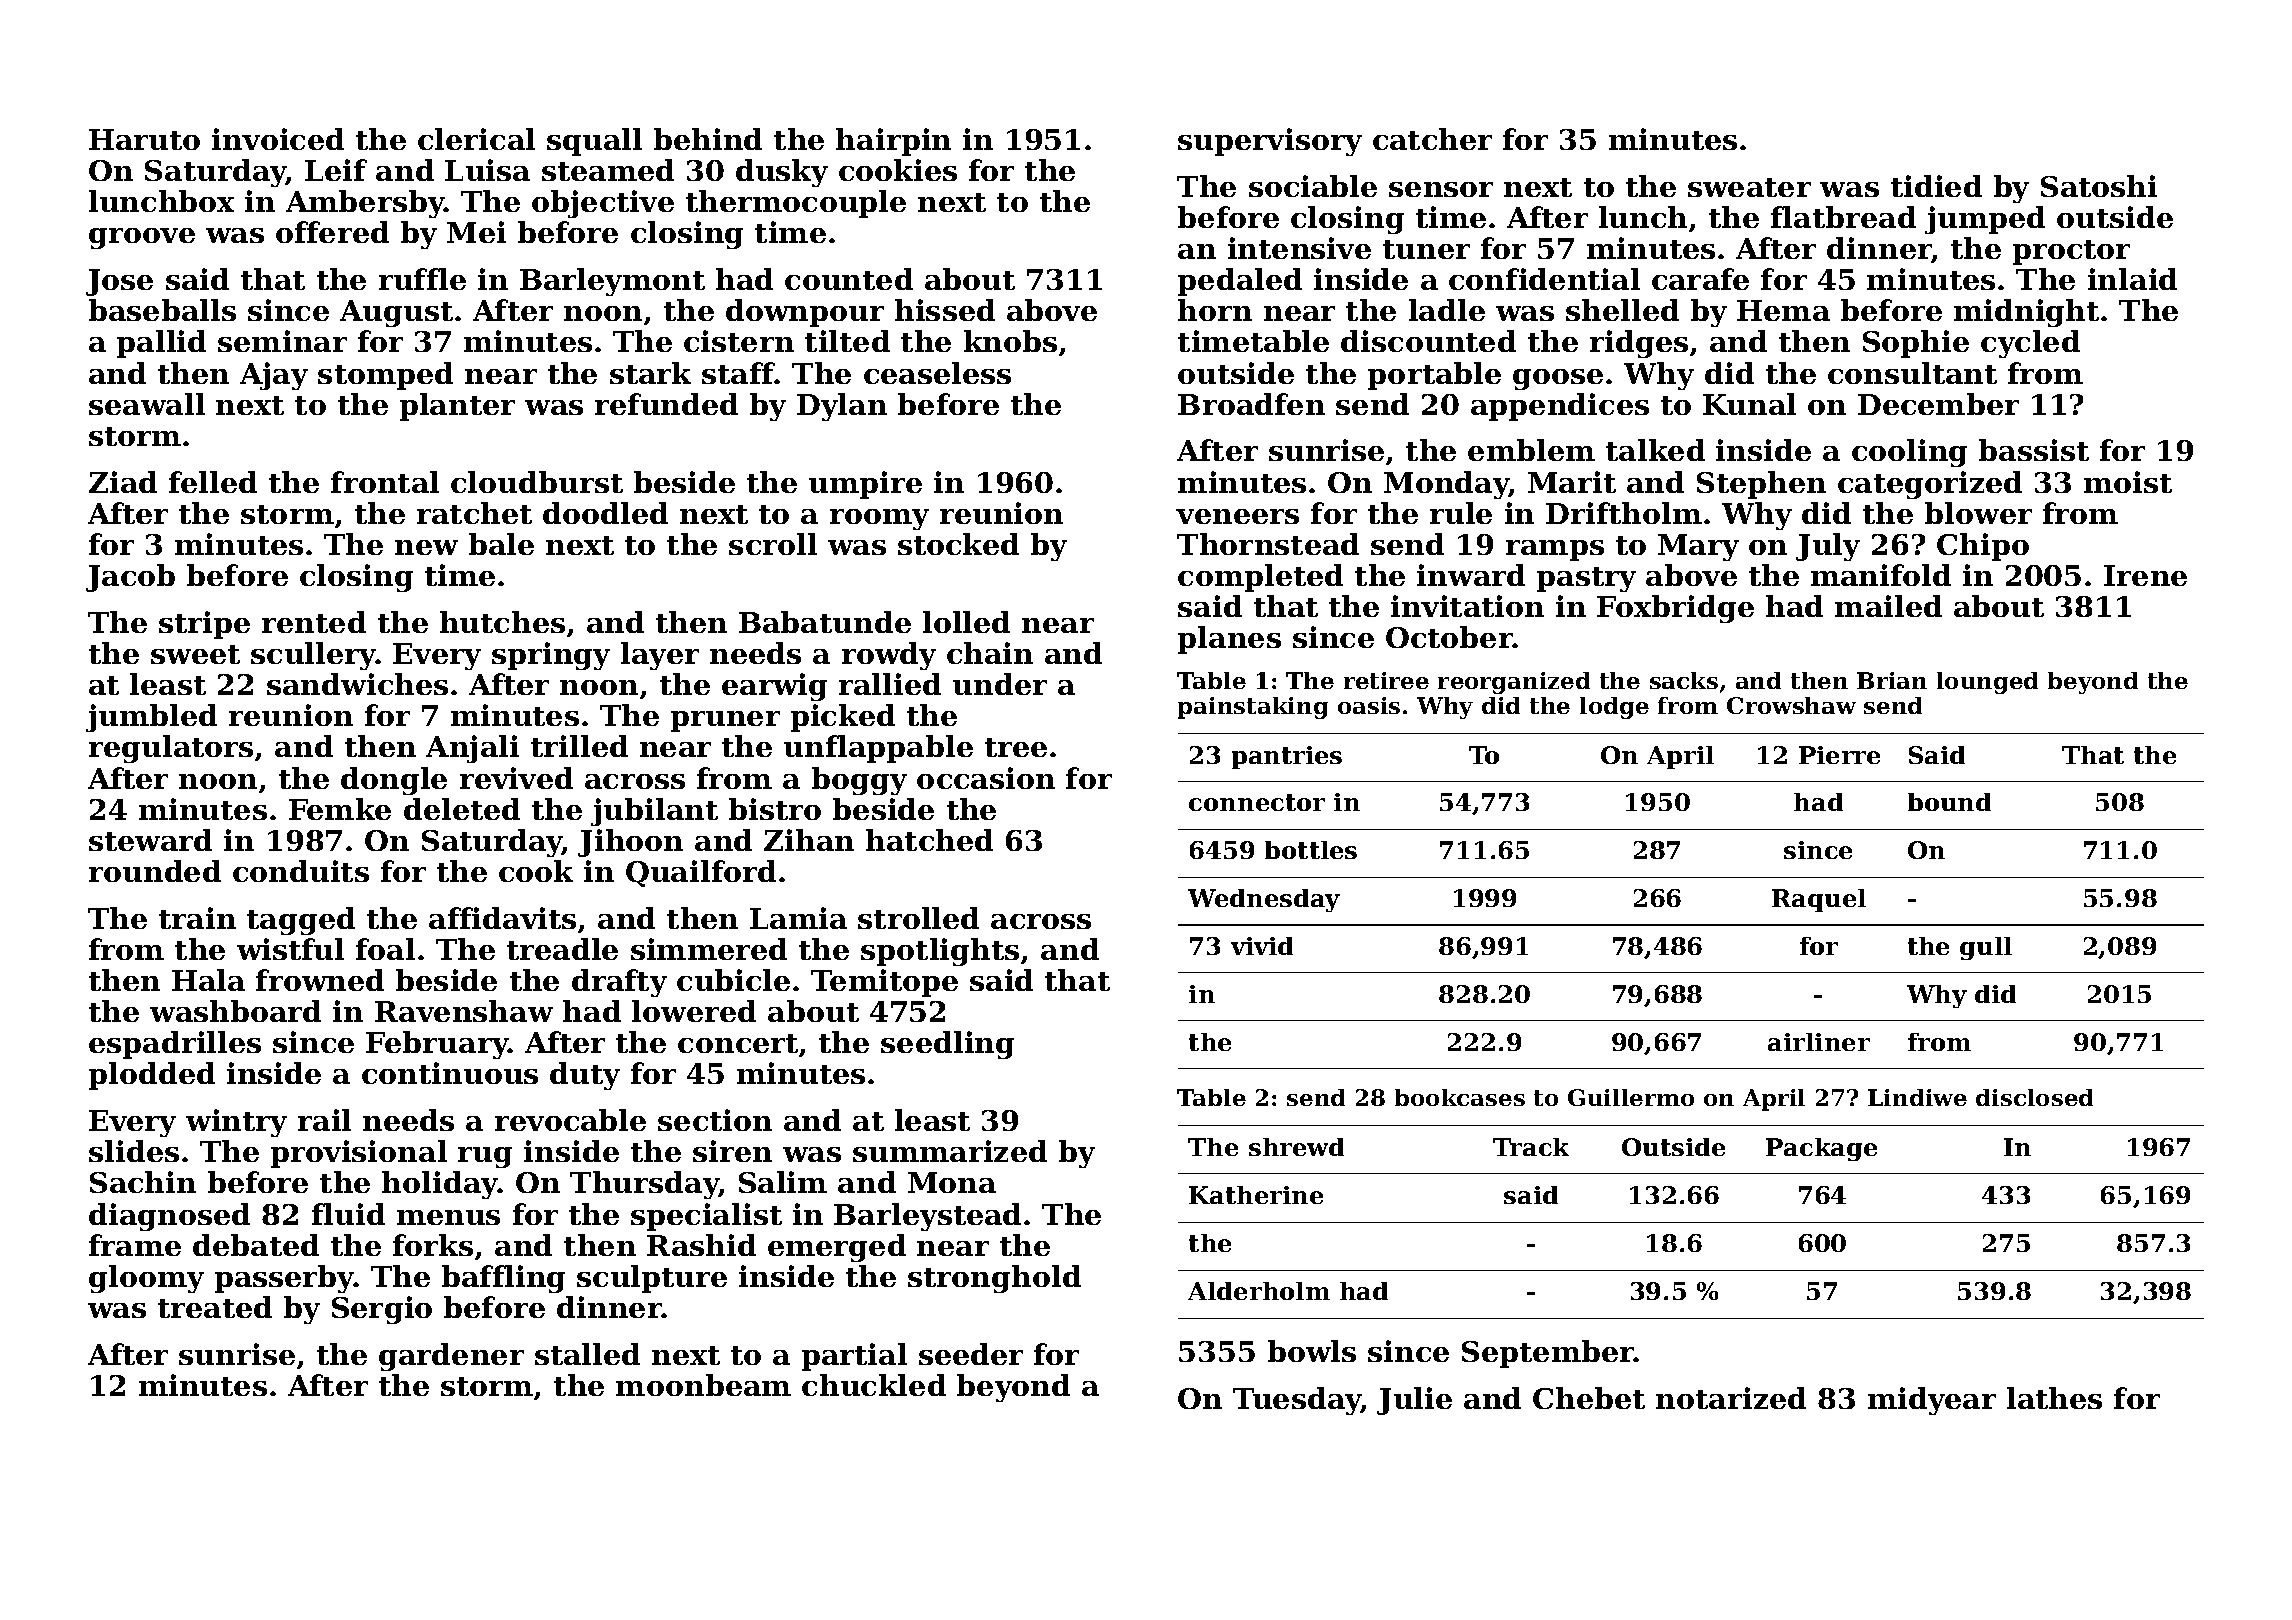 Image resolution: width=2292 pixels, height=1620 pixels. I want to click on flatbread, so click(1843, 217).
